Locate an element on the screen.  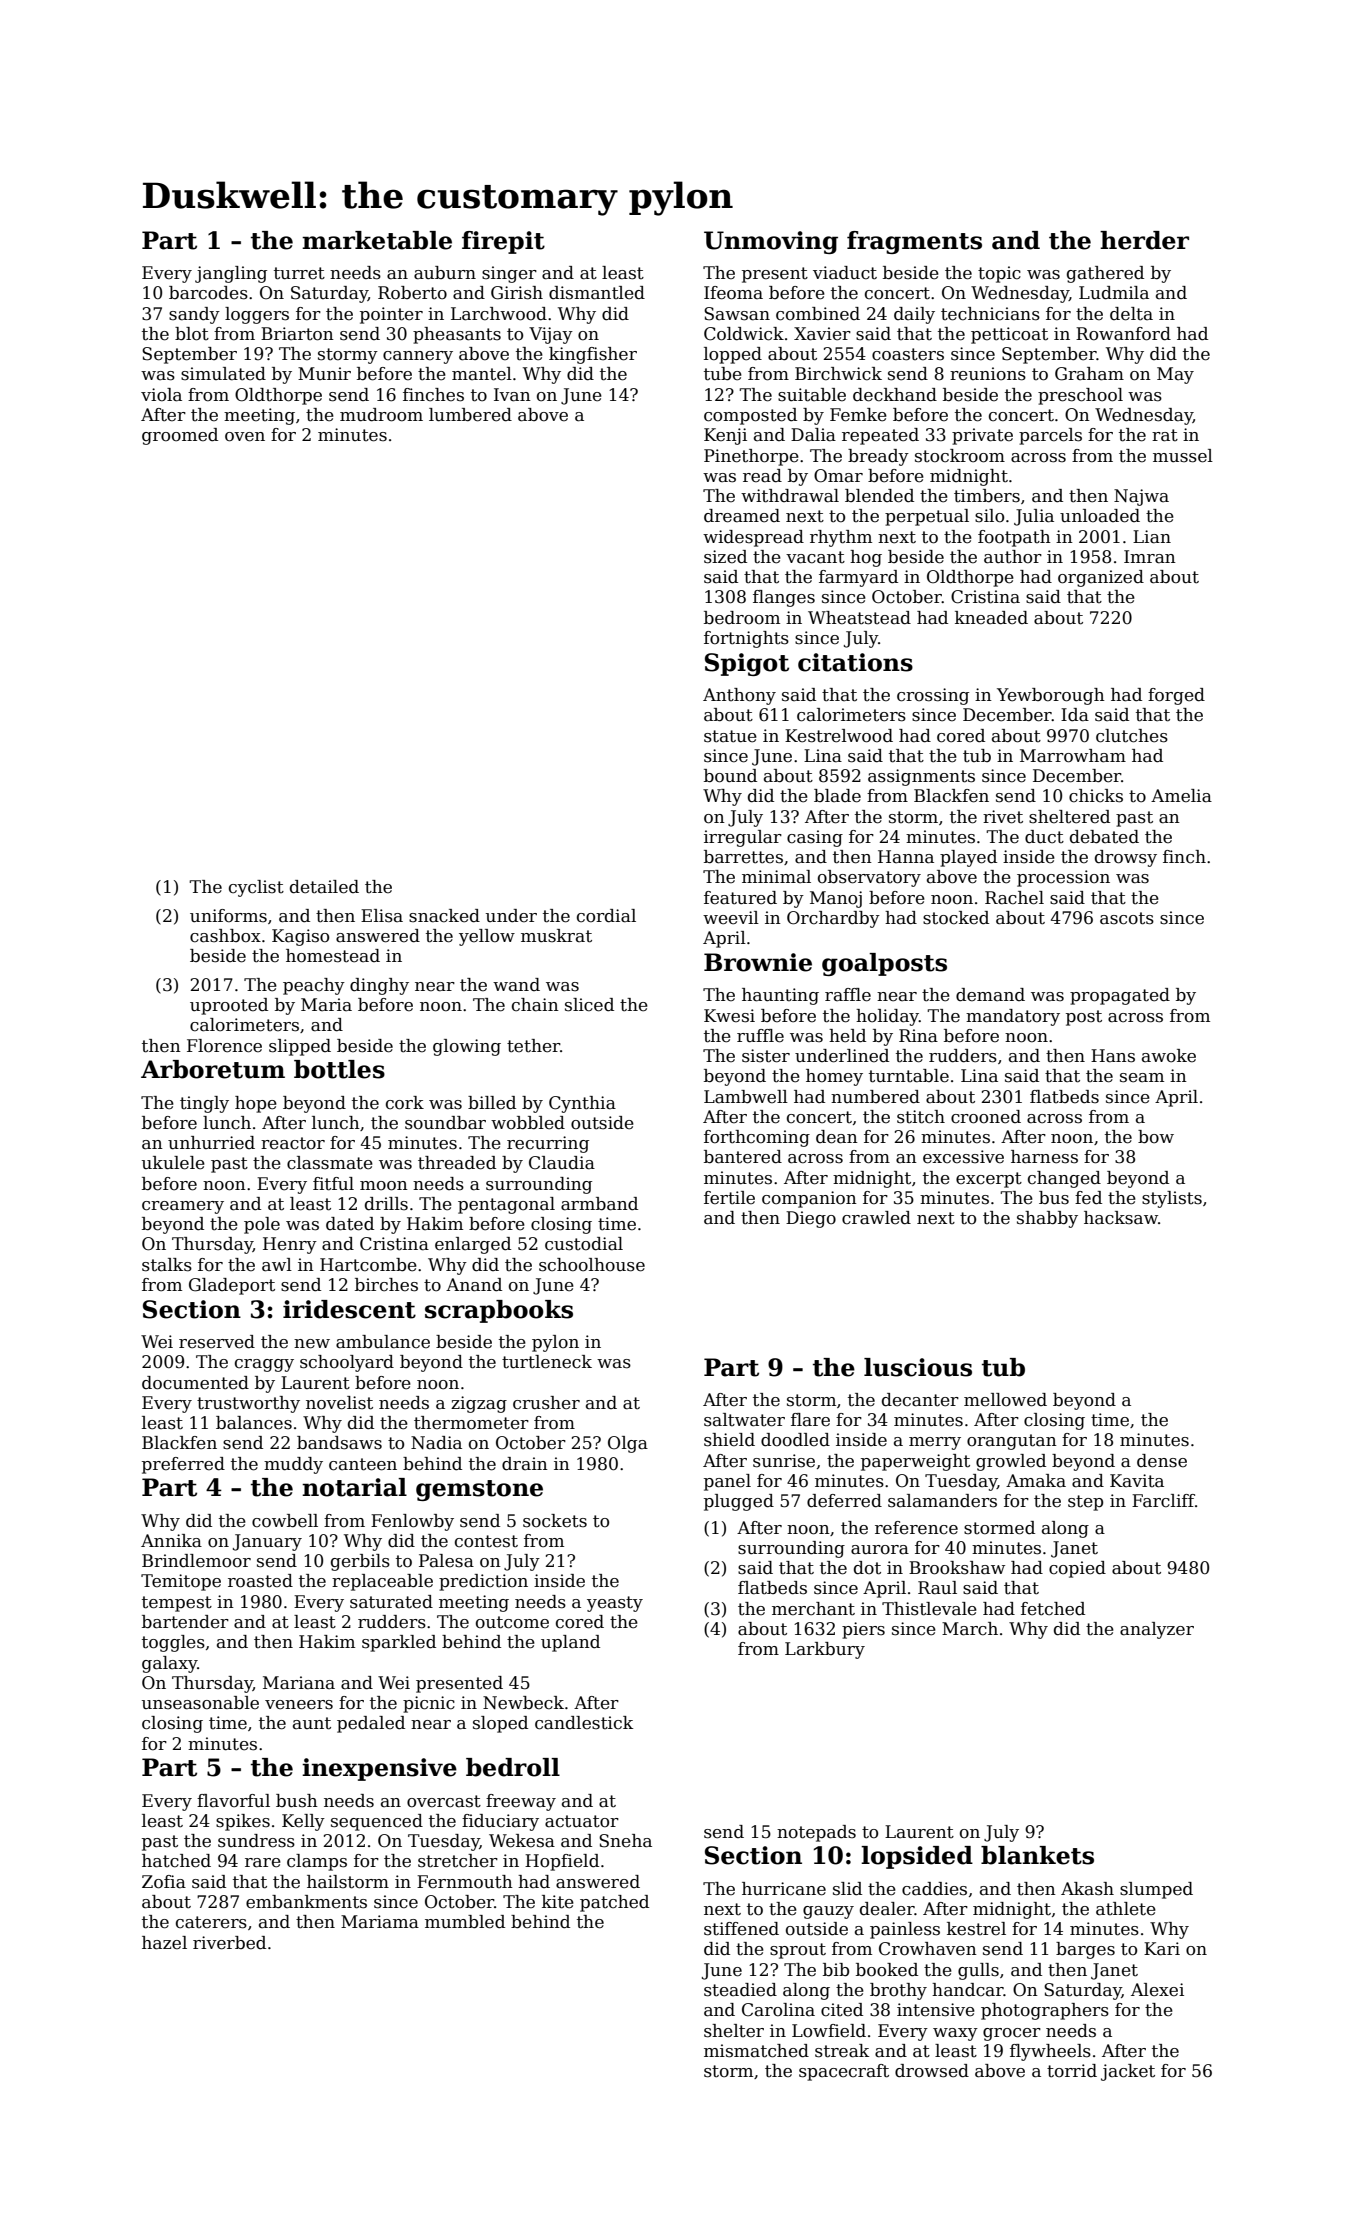
hazel is located at coordinates (164, 1943).
